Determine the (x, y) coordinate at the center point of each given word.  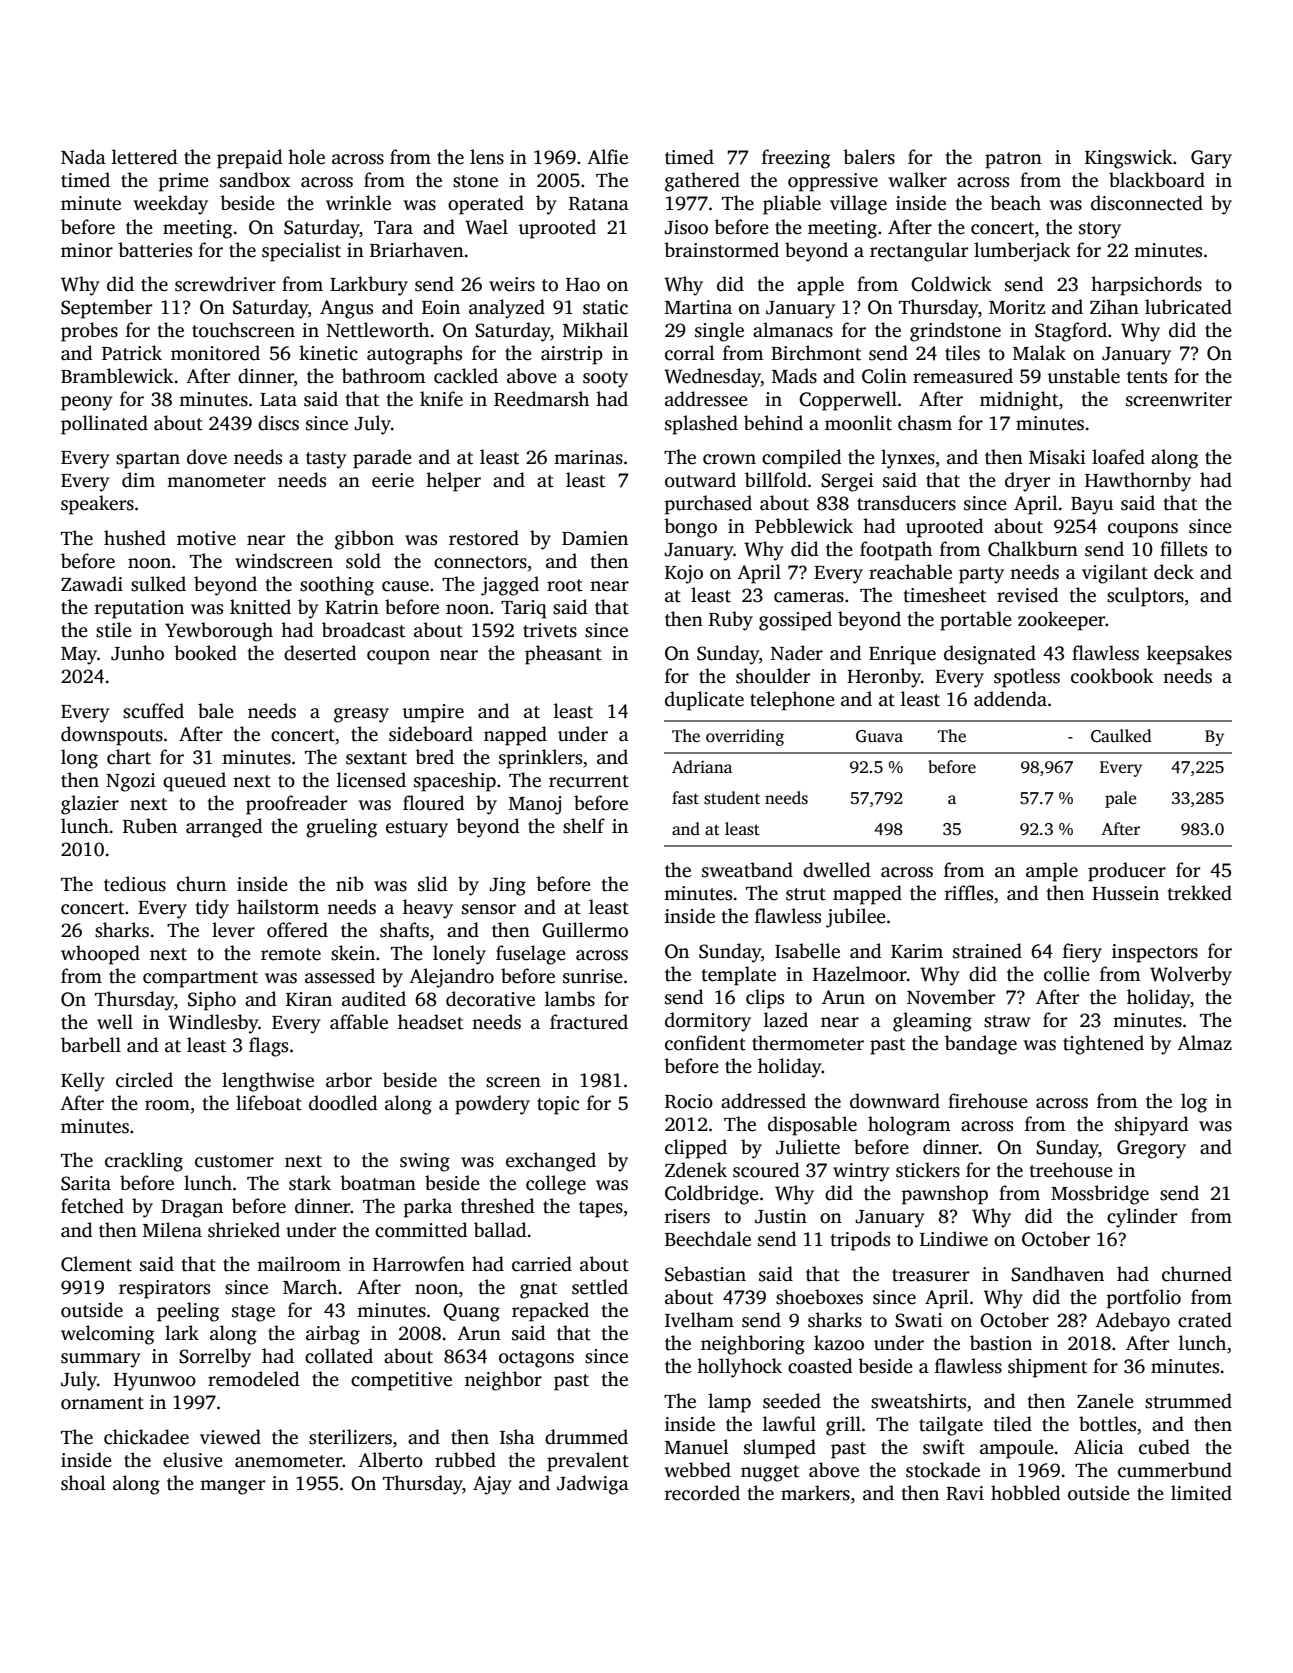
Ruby (731, 621)
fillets (1183, 549)
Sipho (212, 1001)
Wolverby (1191, 976)
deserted (320, 653)
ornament (102, 1403)
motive (206, 538)
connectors (480, 562)
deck (1174, 572)
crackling (144, 1162)
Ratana (599, 204)
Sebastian (705, 1274)
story (1100, 230)
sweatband (747, 870)
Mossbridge (1100, 1195)
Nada (83, 157)
